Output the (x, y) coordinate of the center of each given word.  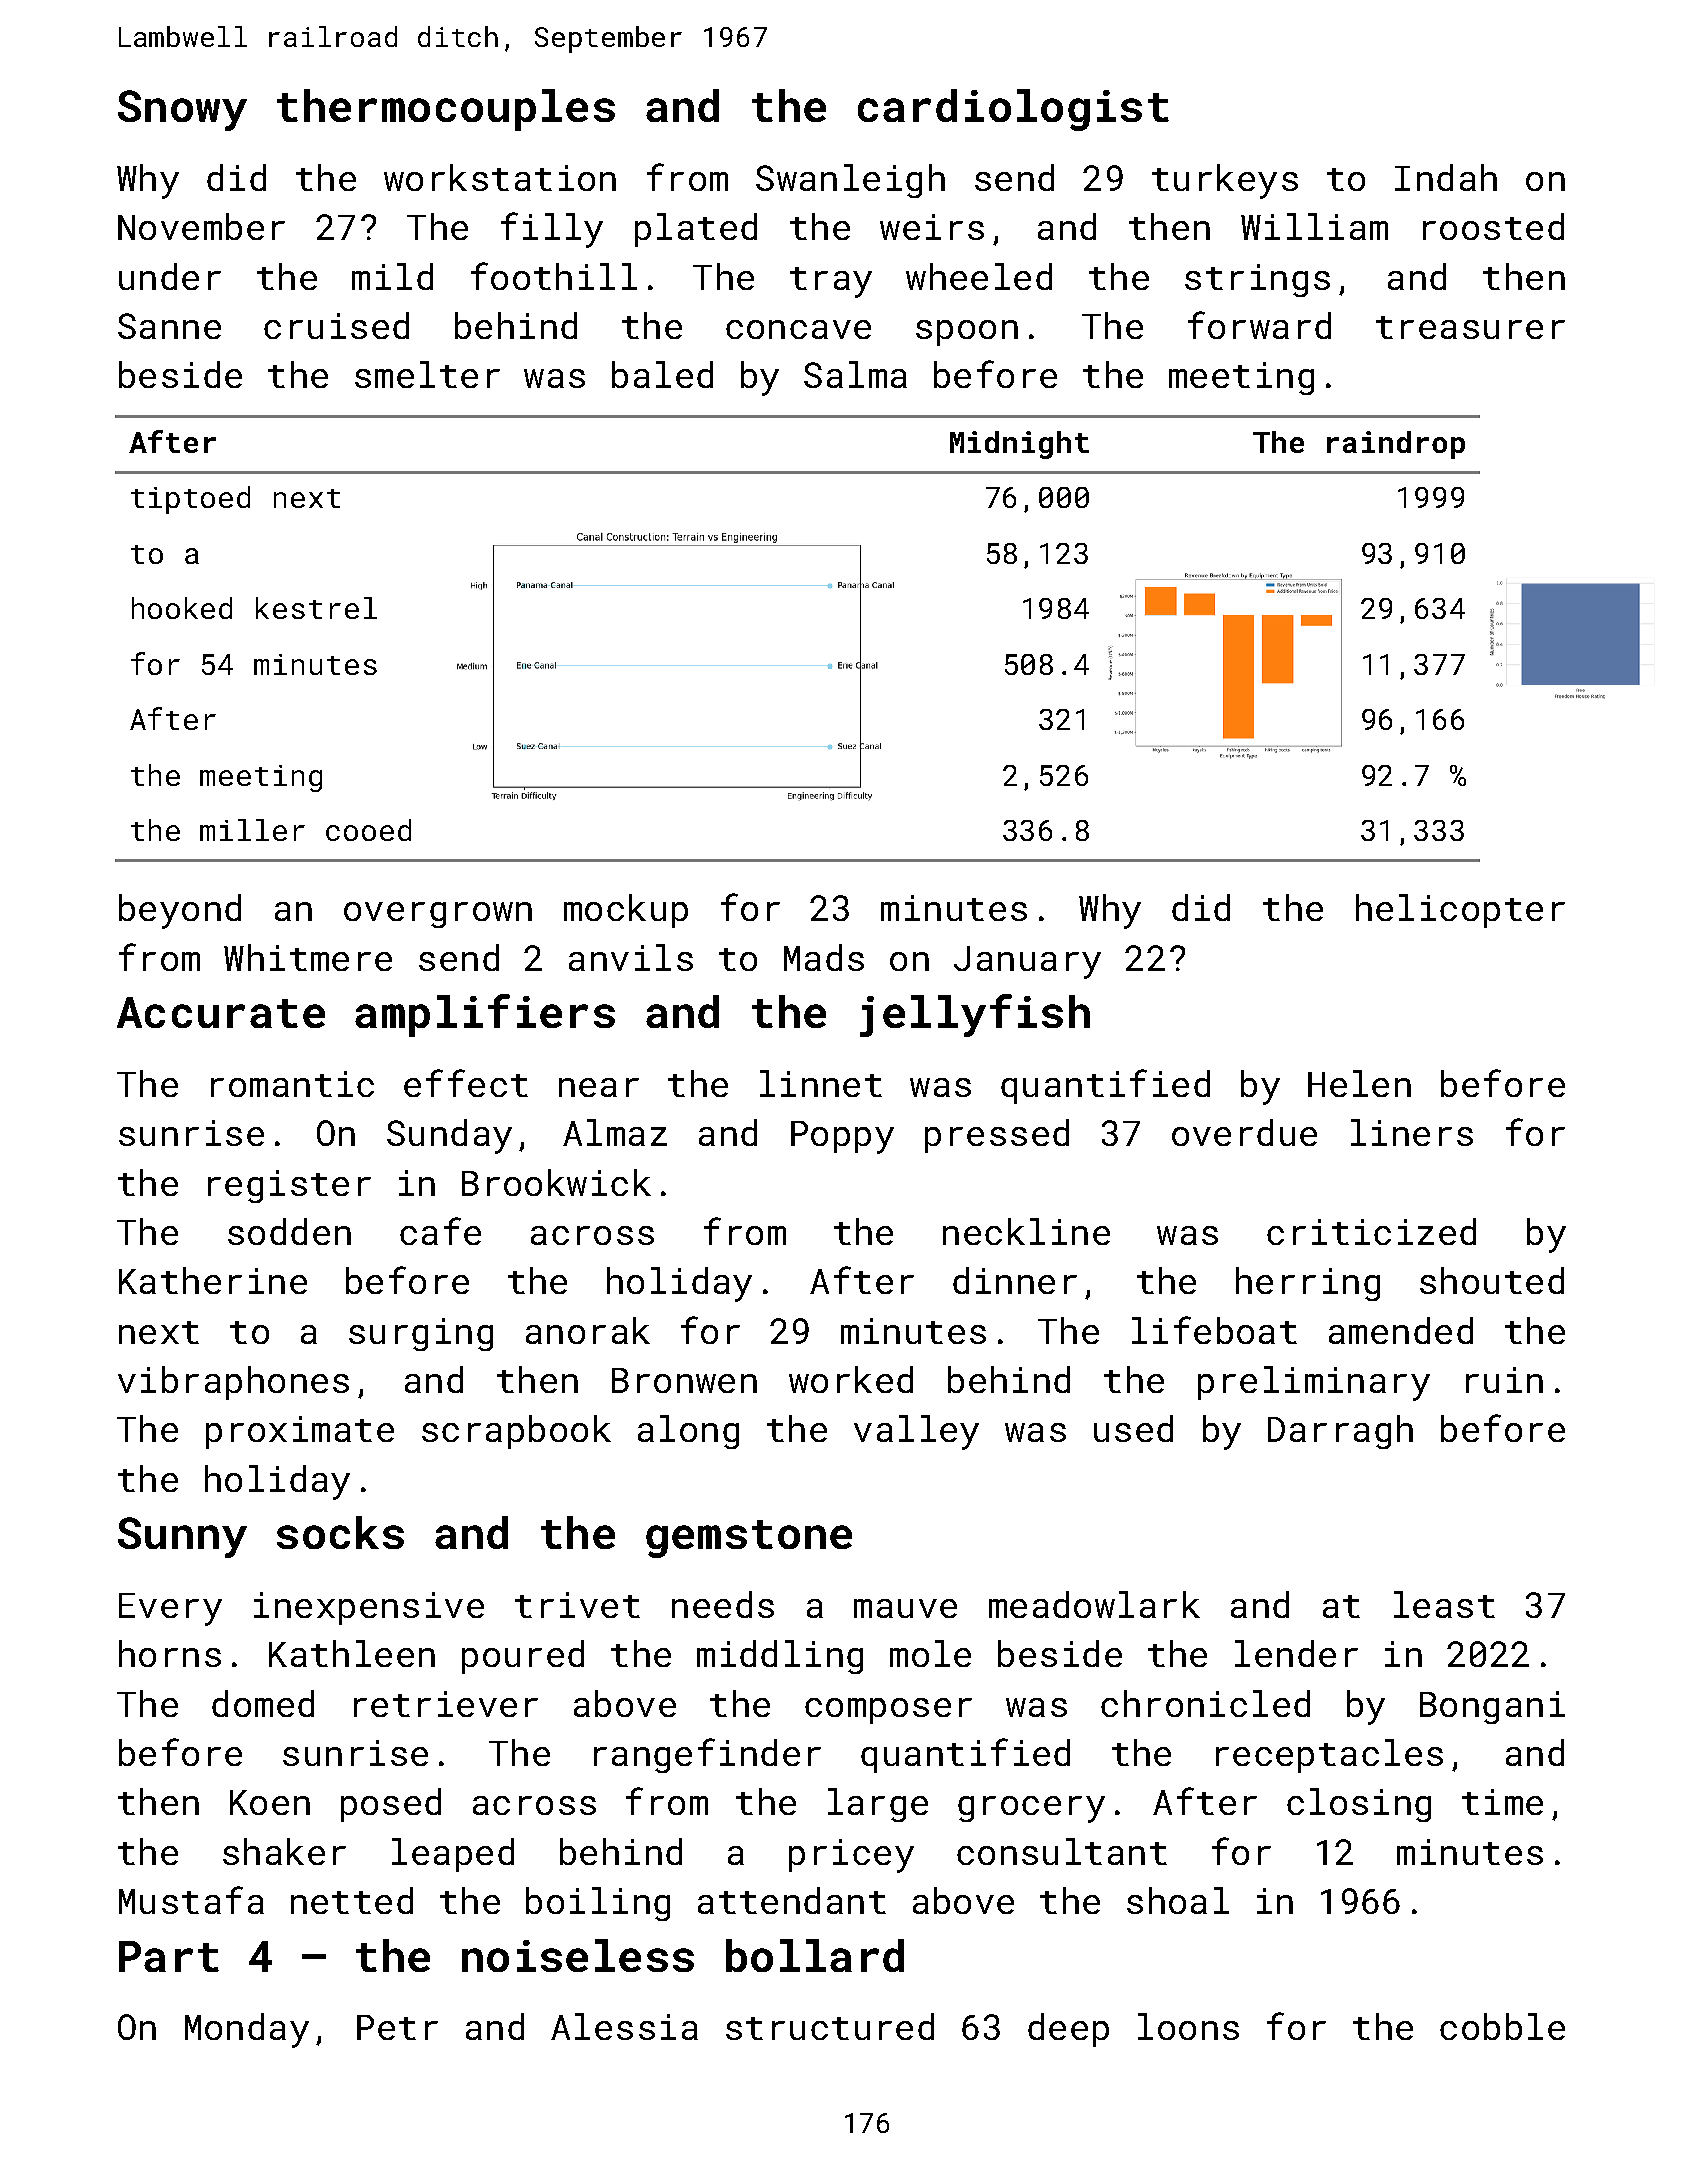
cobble (1502, 2026)
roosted (1493, 226)
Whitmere (308, 957)
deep (1068, 2030)
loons (1188, 2026)
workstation (500, 177)
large (878, 1805)
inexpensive (369, 1608)
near (599, 1087)
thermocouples (446, 110)
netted (352, 1900)
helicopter (1460, 911)
